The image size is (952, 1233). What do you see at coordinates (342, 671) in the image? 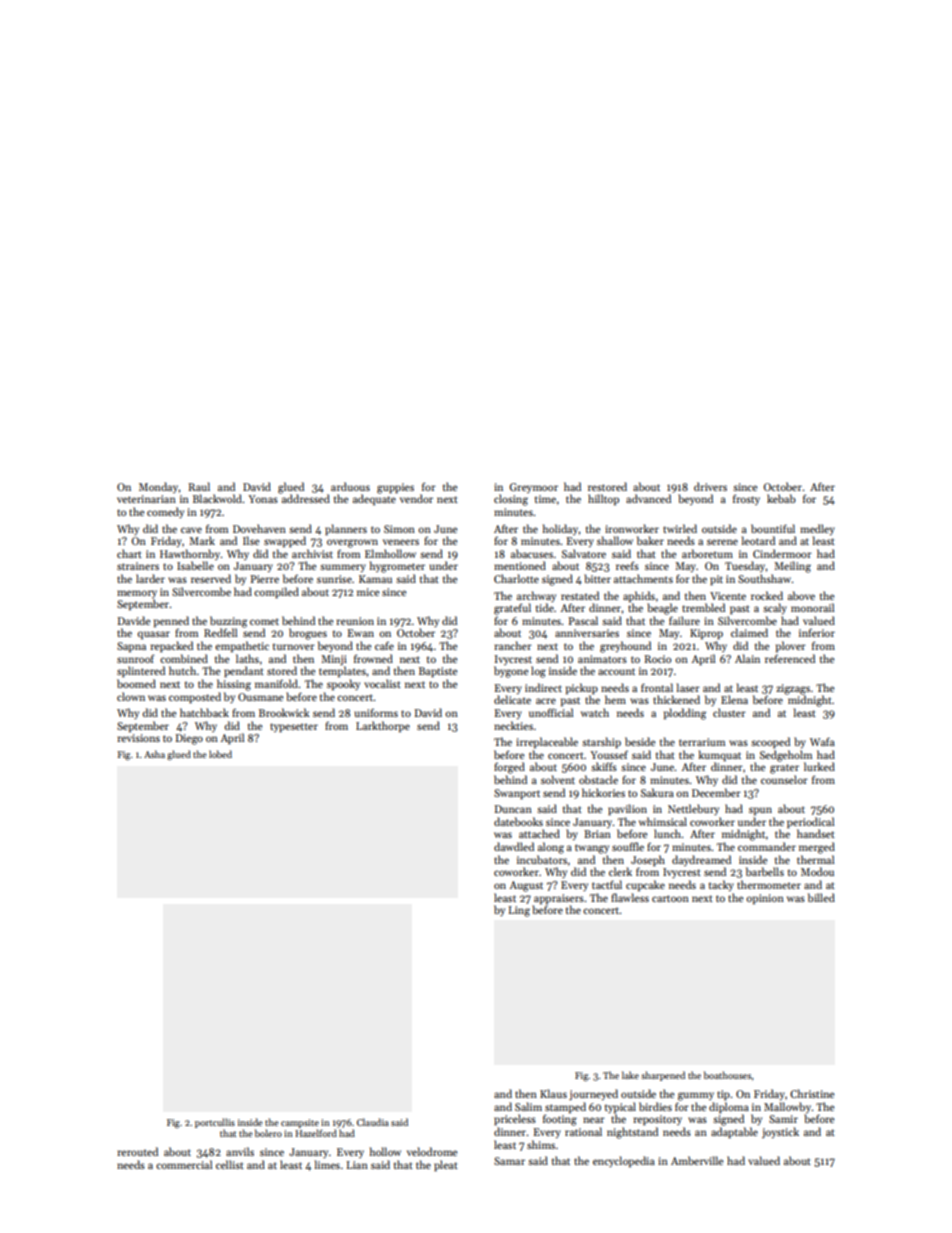
I see `templates` at bounding box center [342, 671].
